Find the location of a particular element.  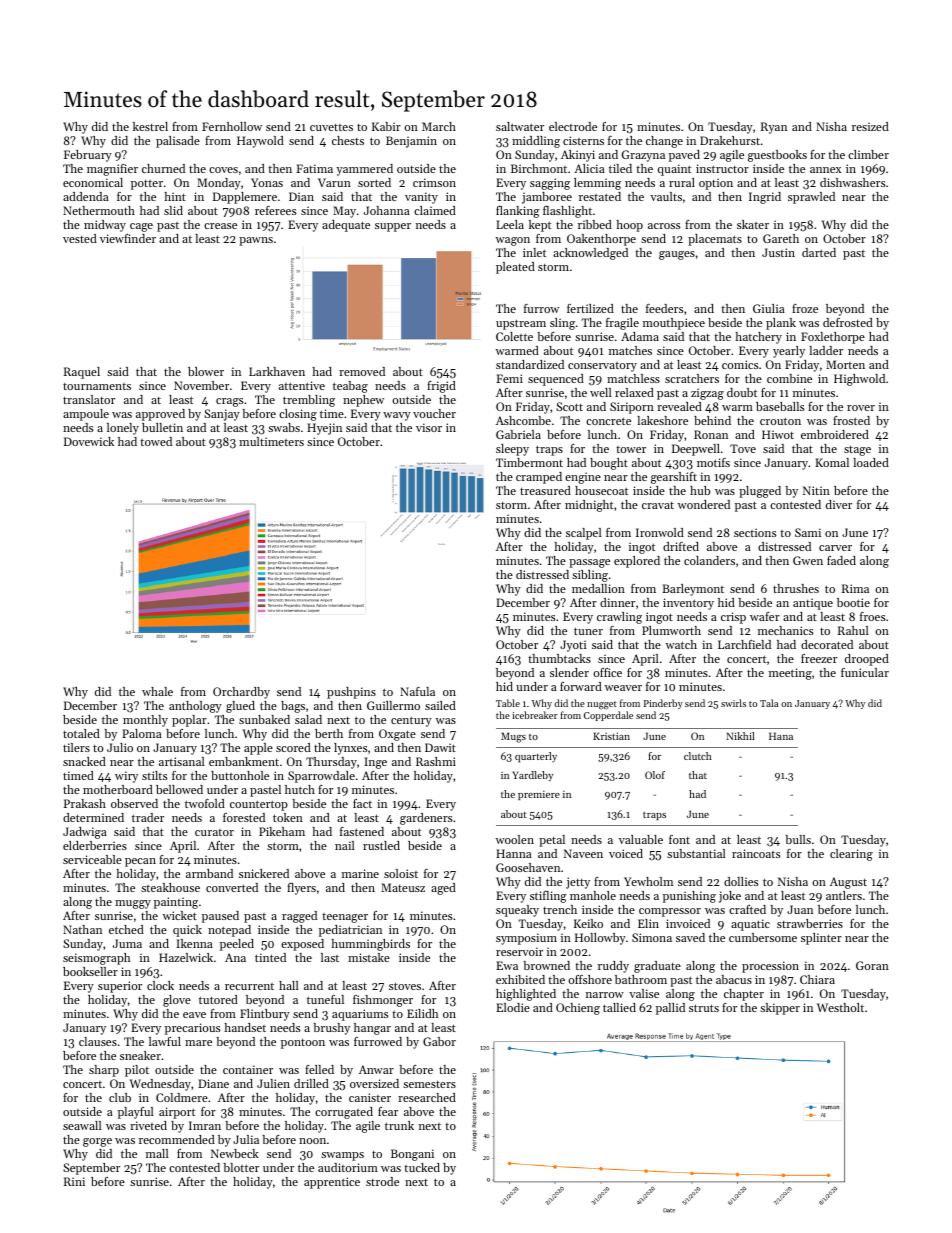

sprawled is located at coordinates (811, 198).
